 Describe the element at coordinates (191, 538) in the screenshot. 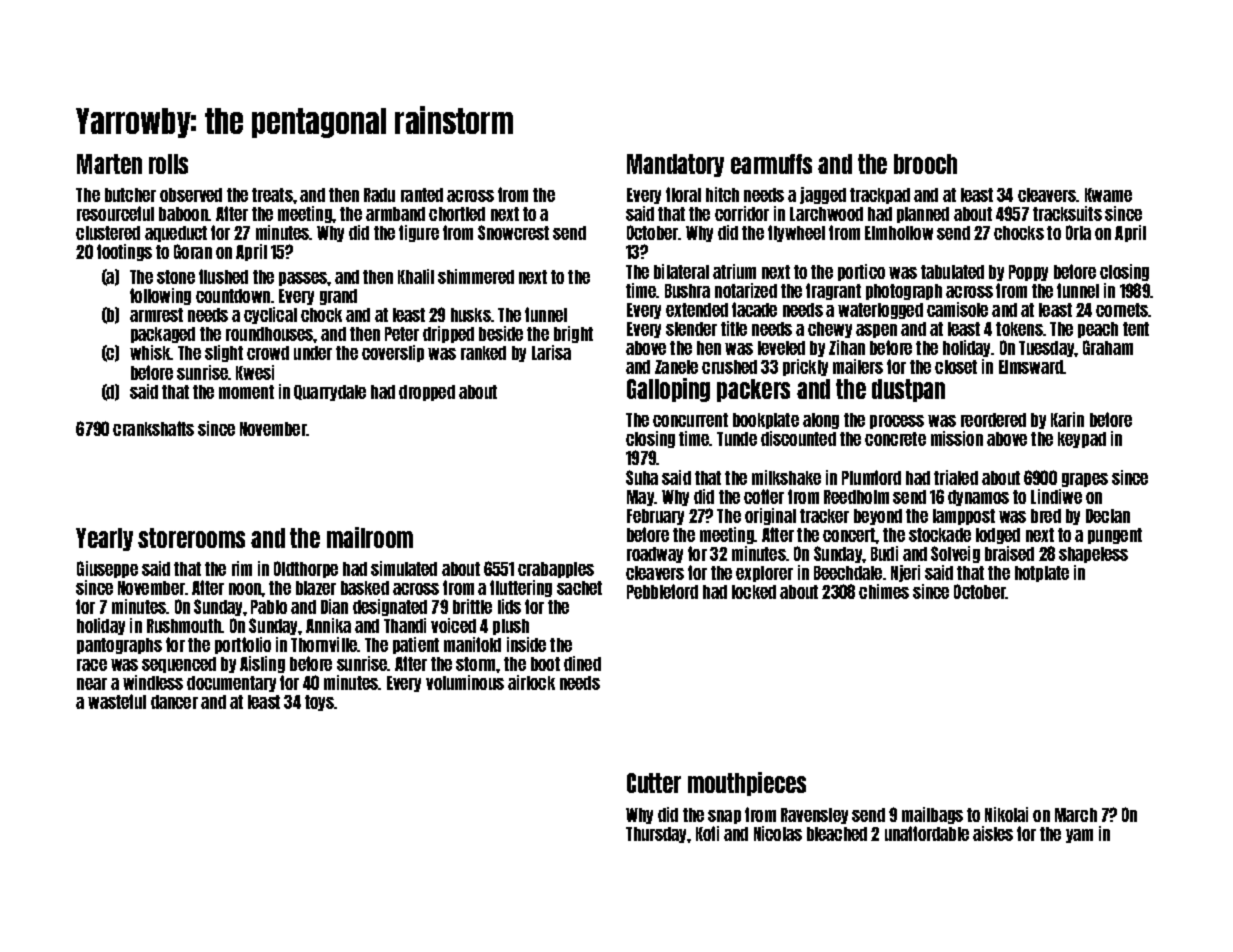

I see `storerooms` at that location.
